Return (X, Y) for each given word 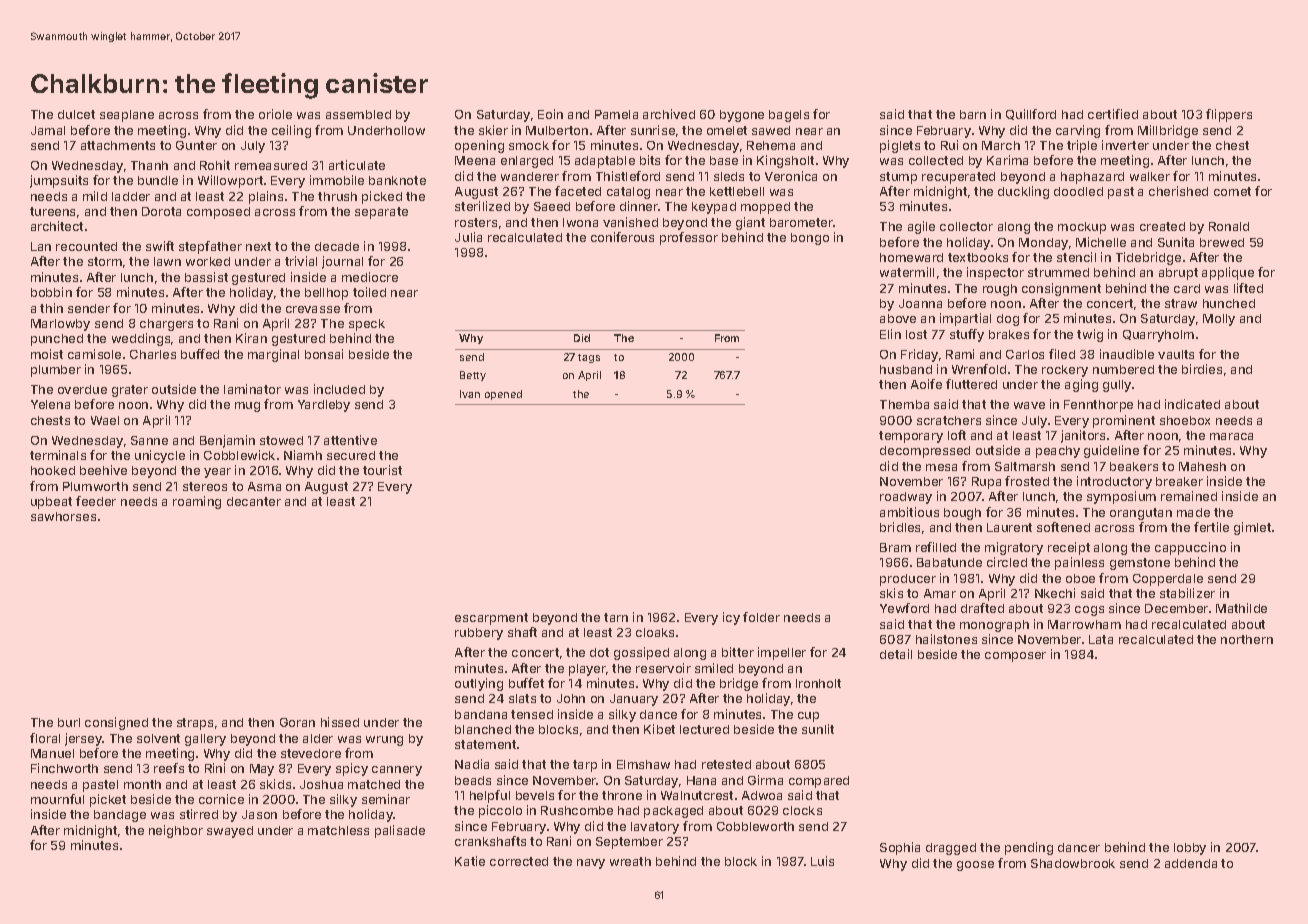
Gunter (196, 145)
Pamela (616, 114)
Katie (470, 861)
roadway (906, 498)
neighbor (176, 831)
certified (1113, 114)
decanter (254, 501)
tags (589, 358)
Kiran (251, 338)
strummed (1058, 272)
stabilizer (1187, 593)
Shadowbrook (1073, 863)
